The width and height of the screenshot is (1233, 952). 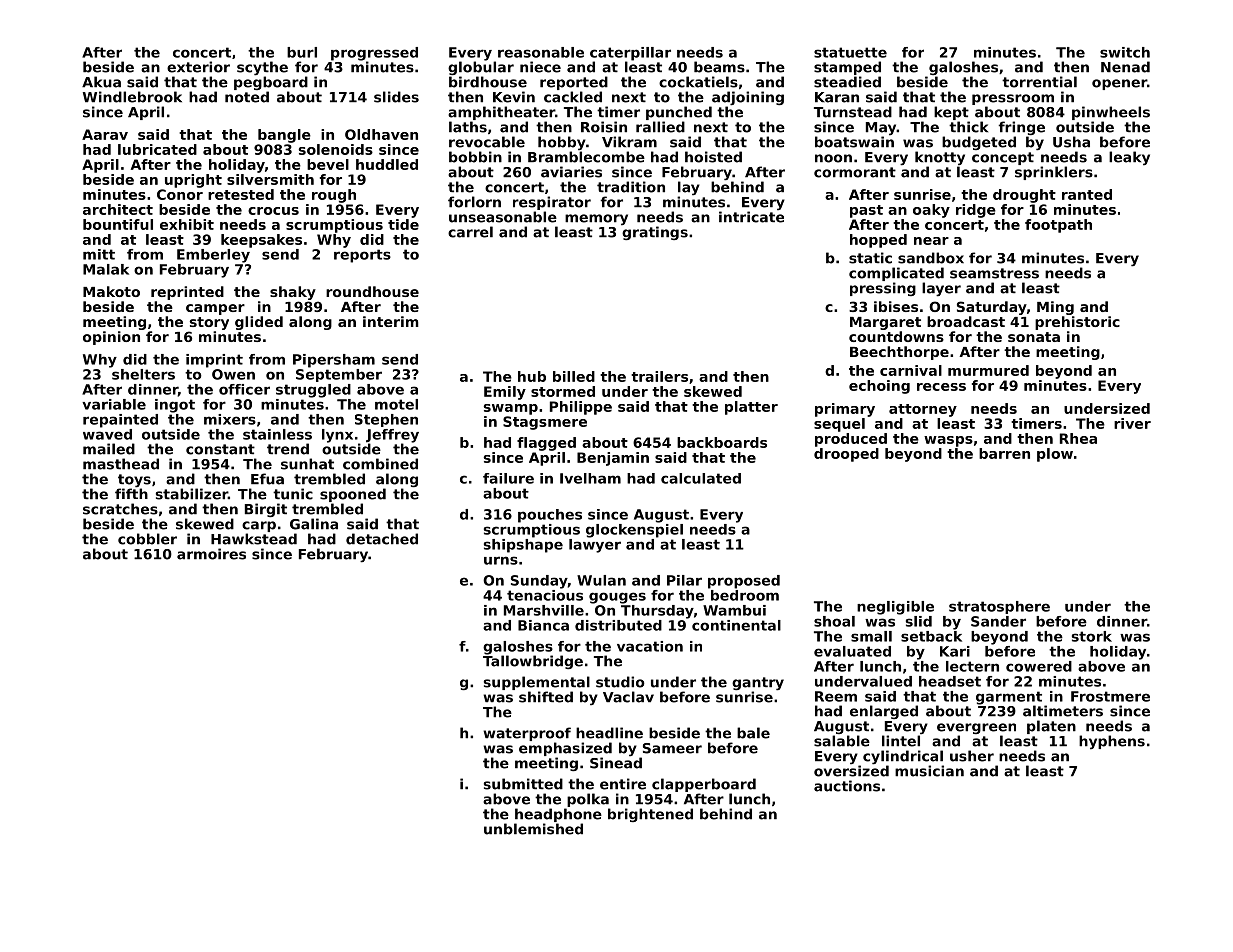 What do you see at coordinates (650, 815) in the screenshot?
I see `brightened` at bounding box center [650, 815].
